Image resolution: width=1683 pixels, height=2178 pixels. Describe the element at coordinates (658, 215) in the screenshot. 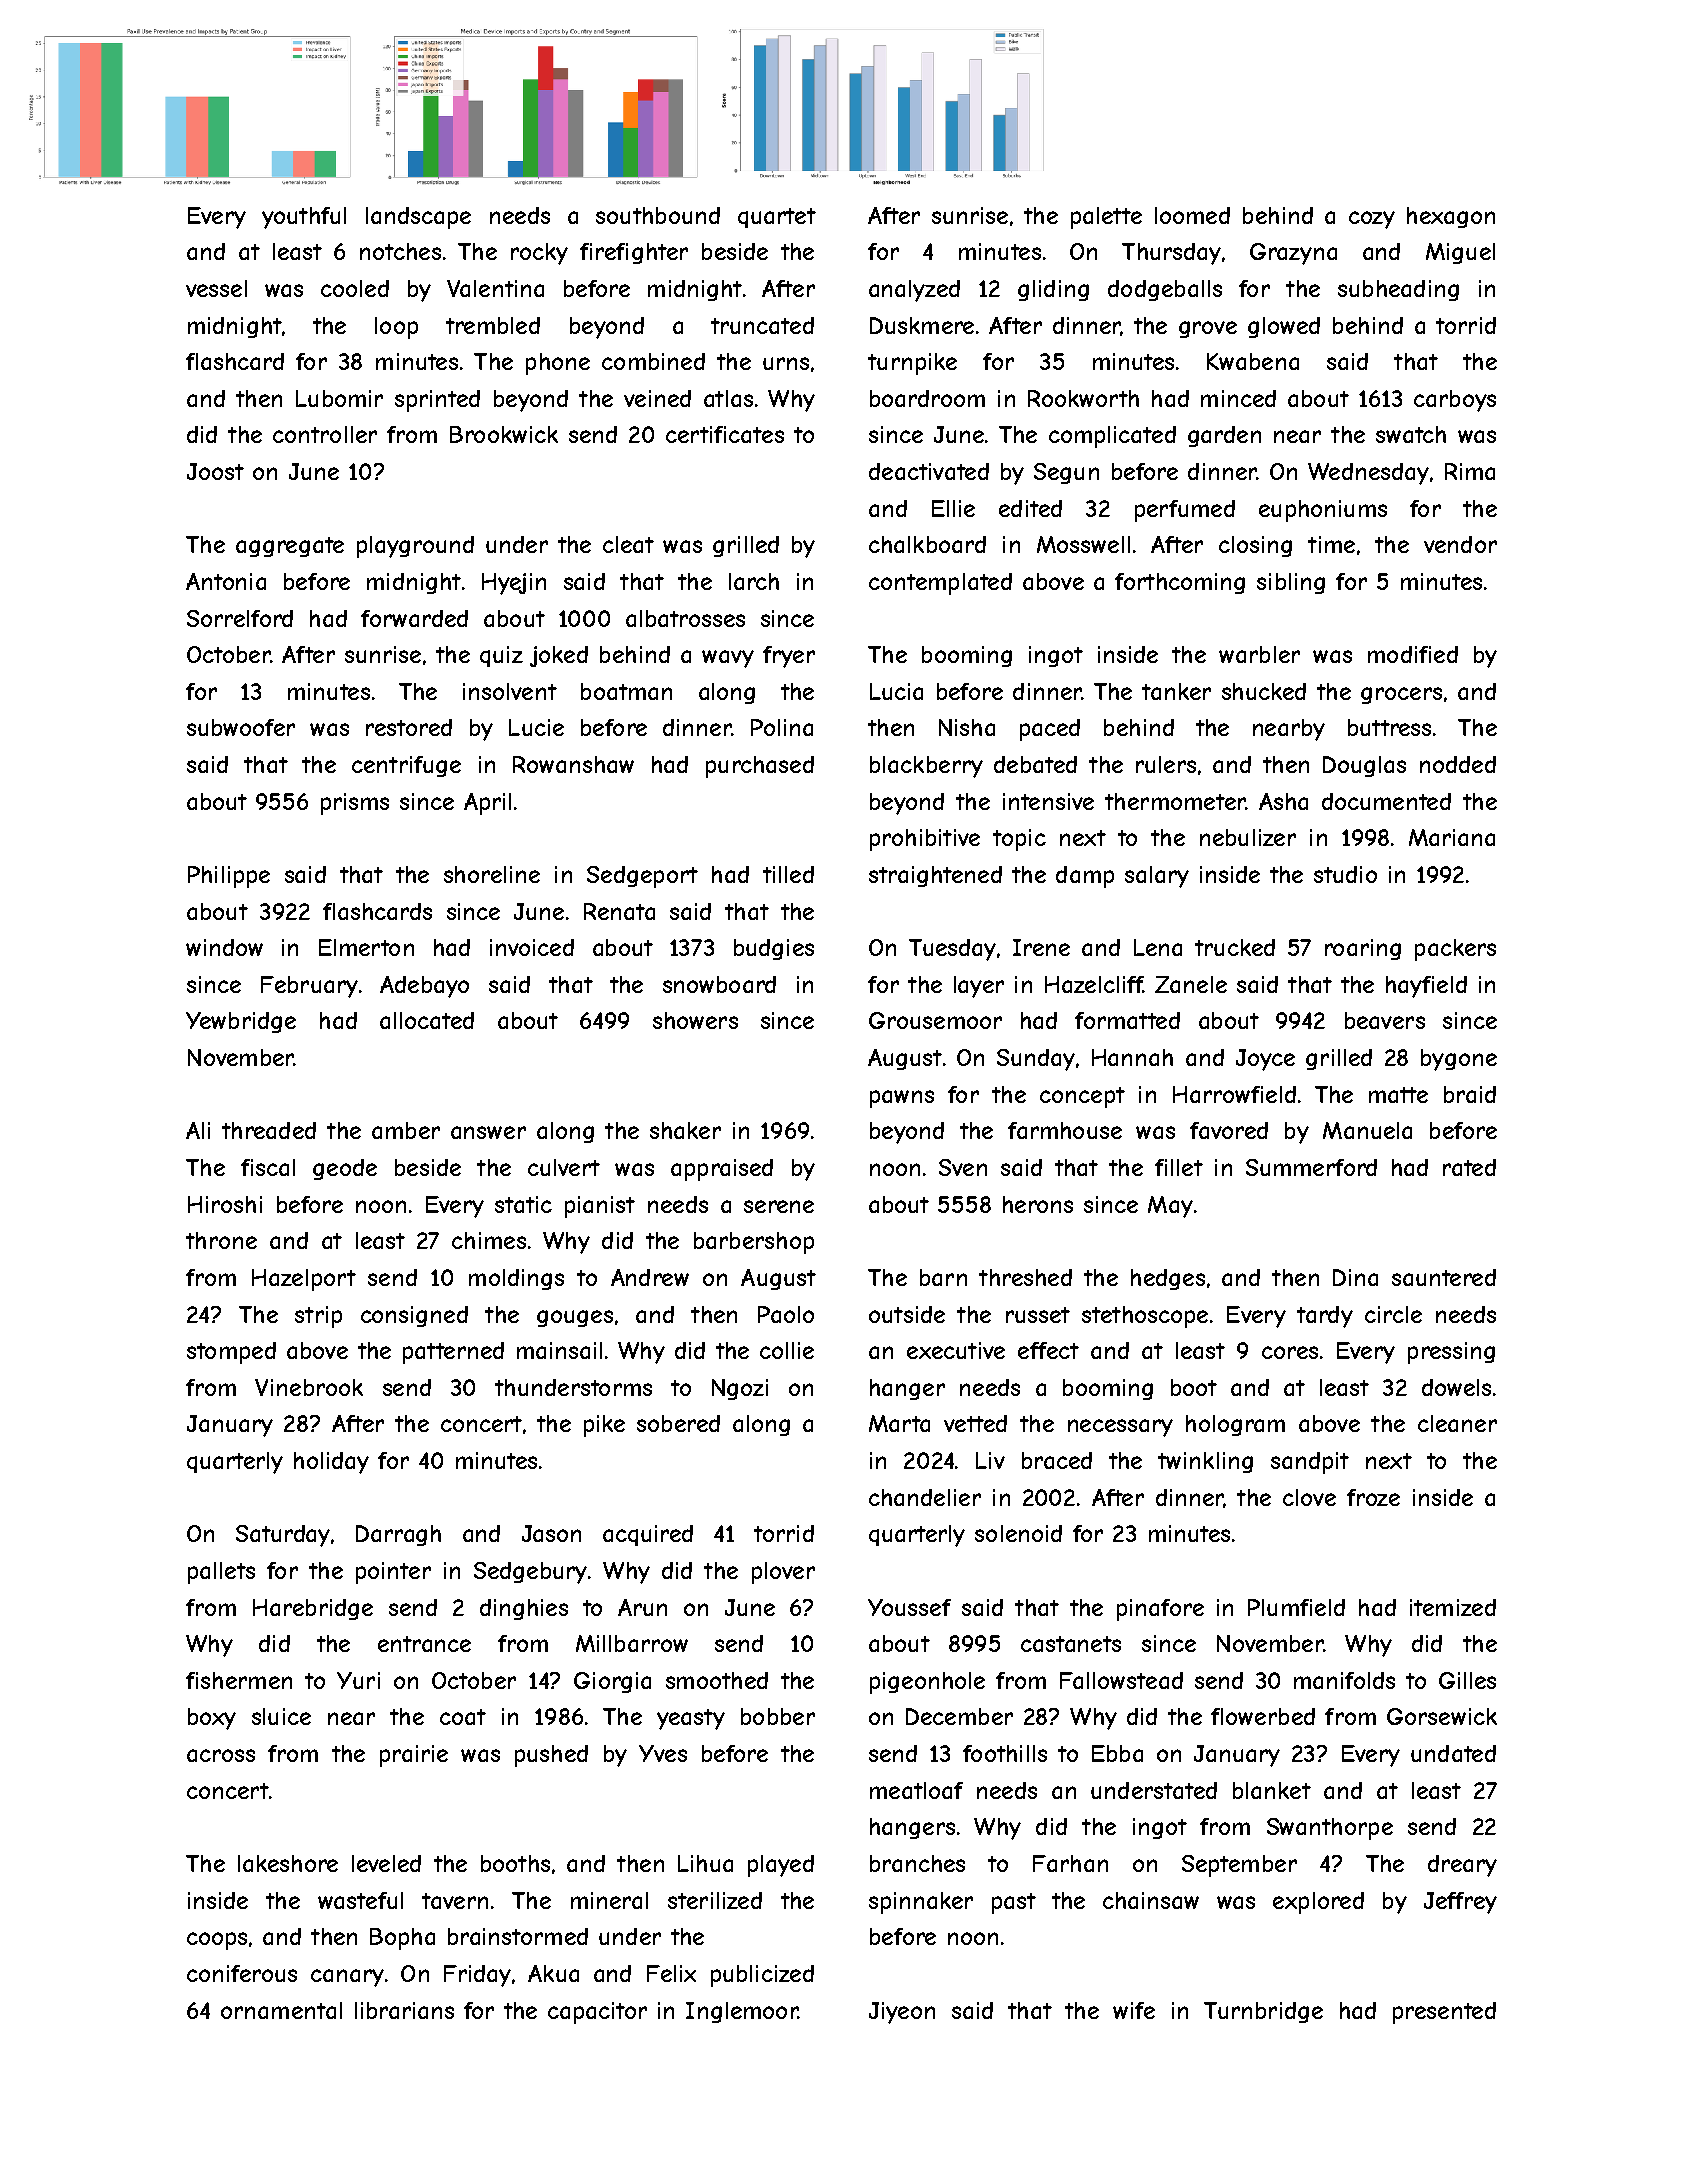

I see `southbound` at that location.
